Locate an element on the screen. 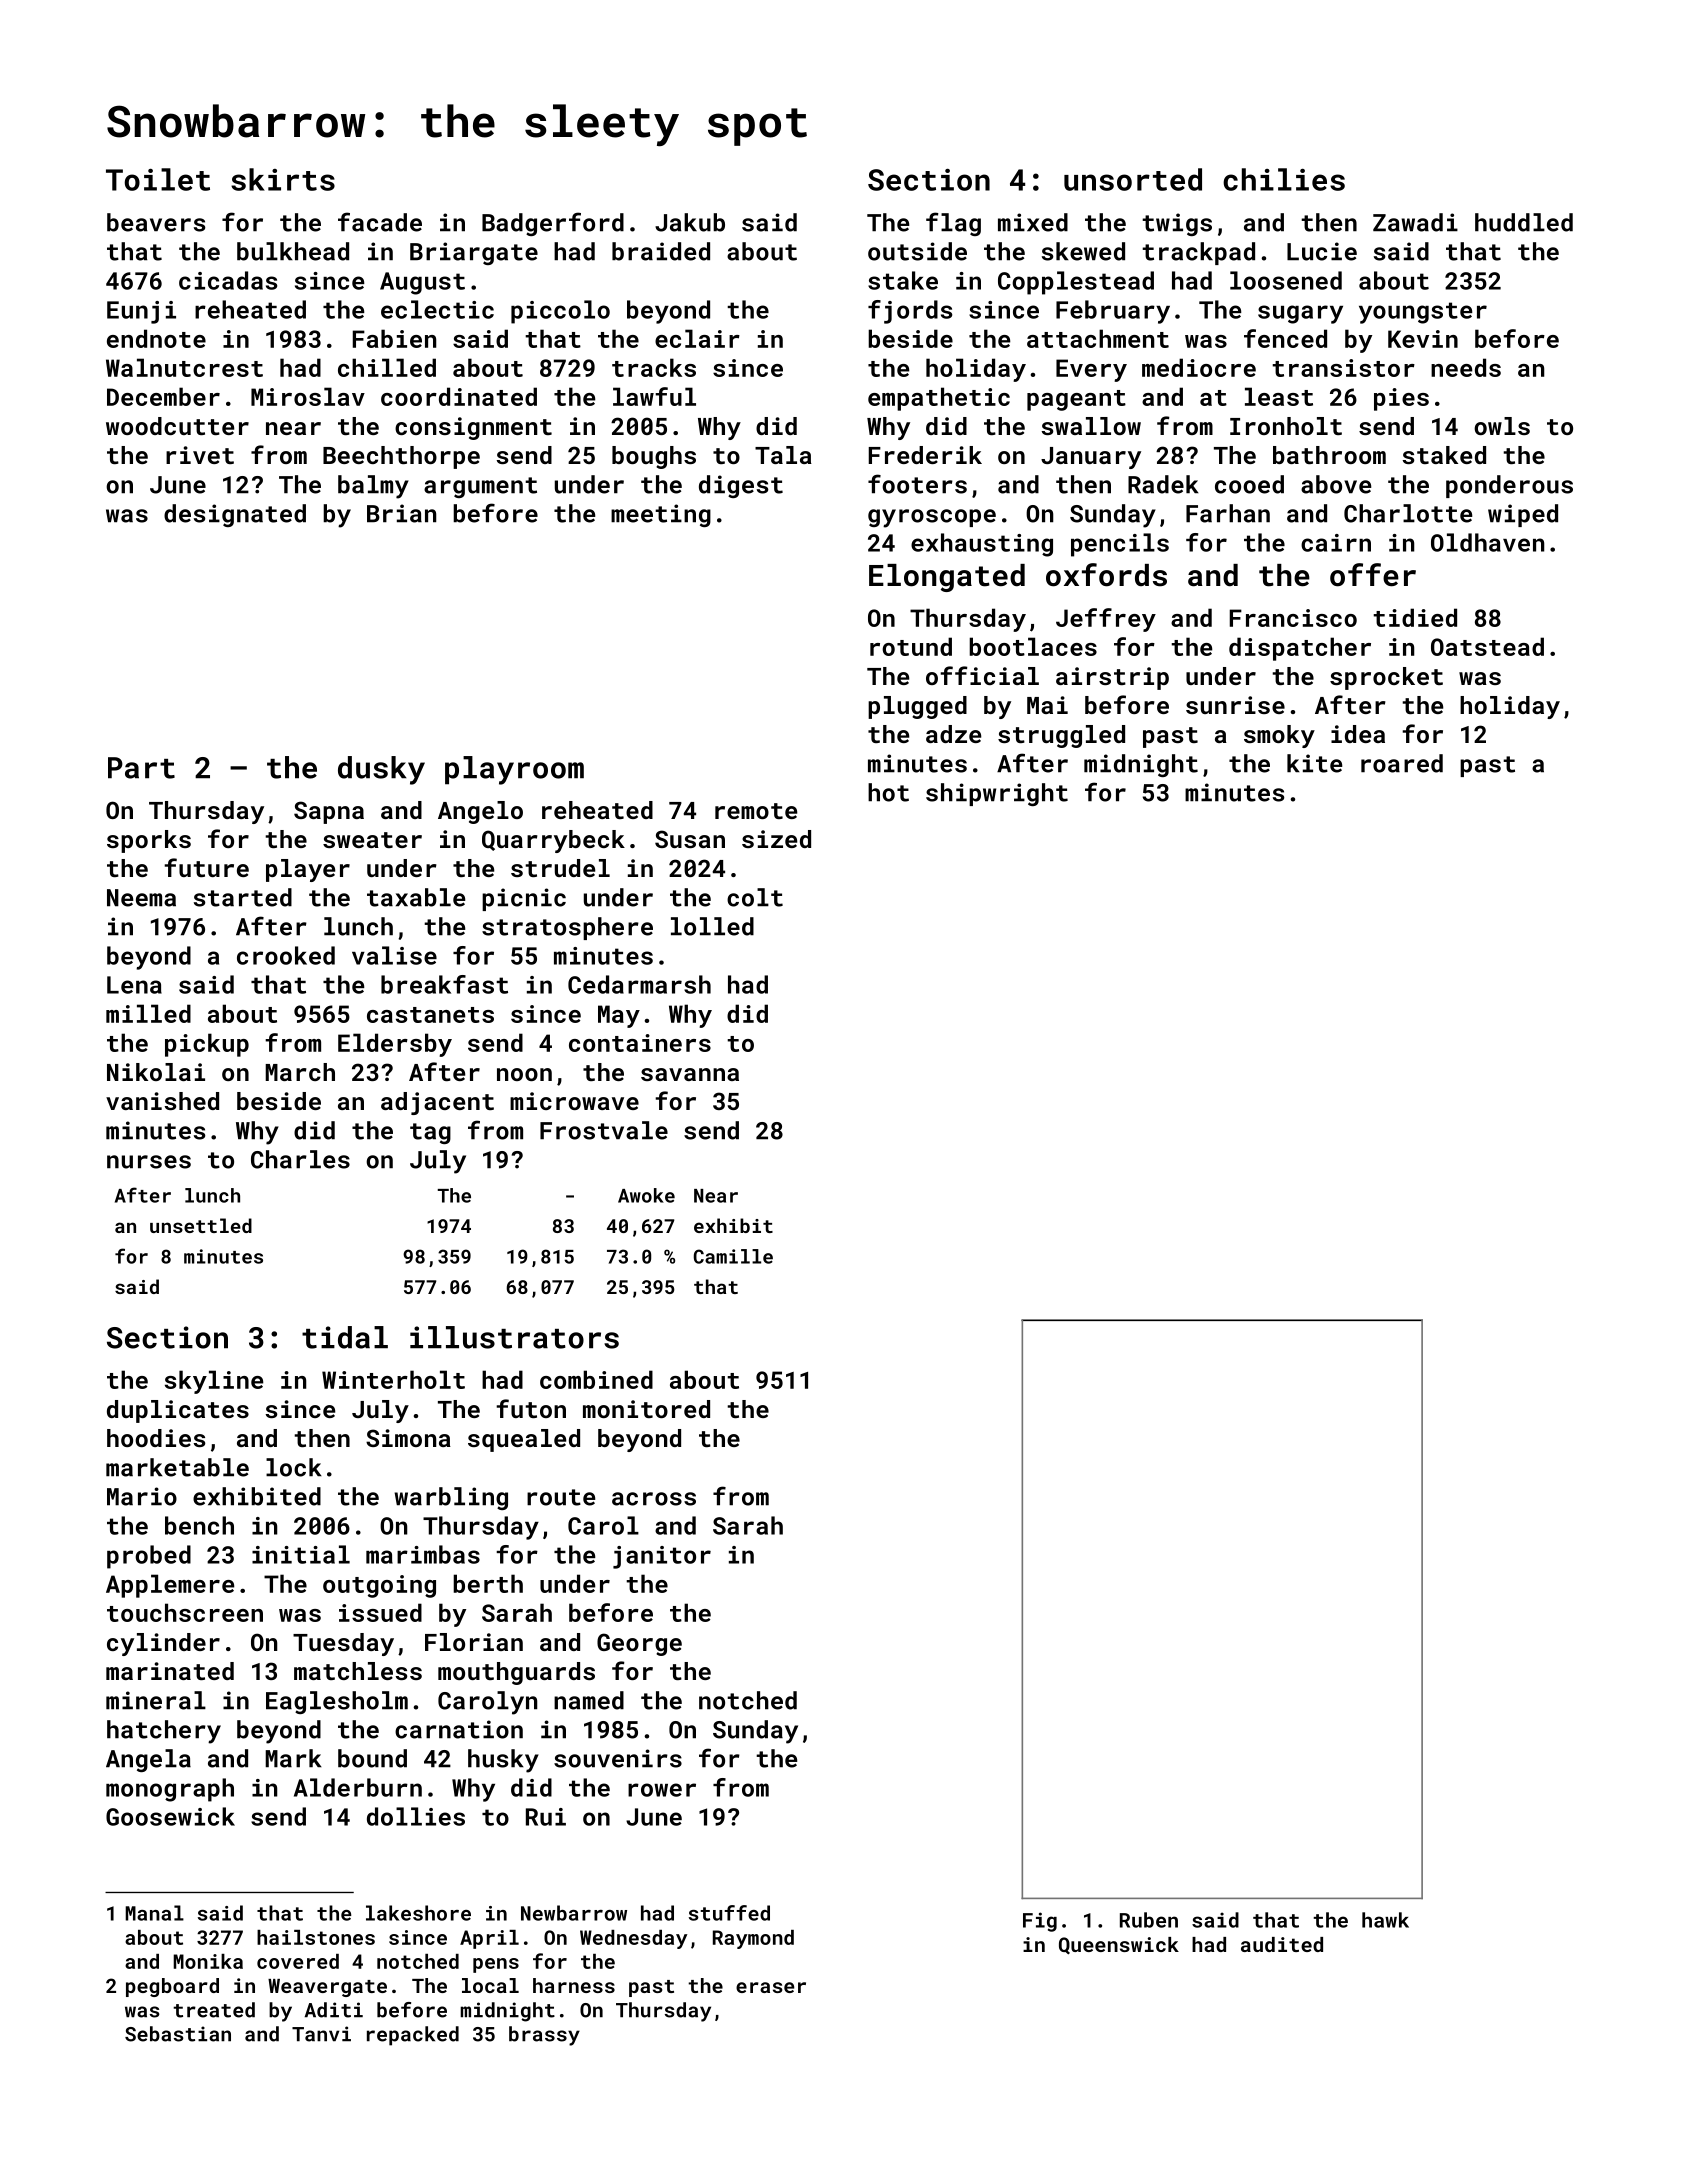 Image resolution: width=1683 pixels, height=2178 pixels. audited is located at coordinates (1282, 1944).
